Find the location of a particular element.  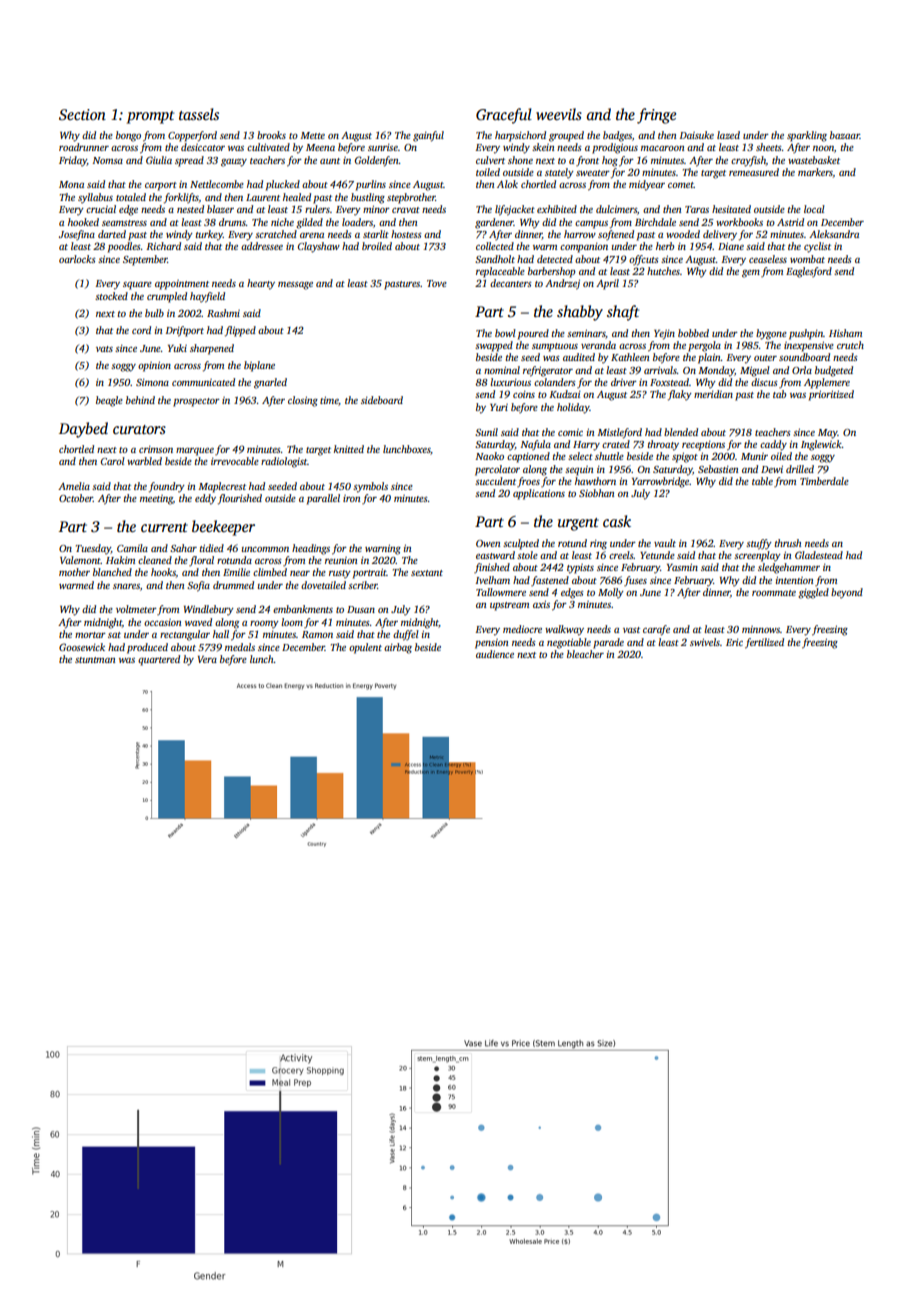

stole is located at coordinates (527, 555).
